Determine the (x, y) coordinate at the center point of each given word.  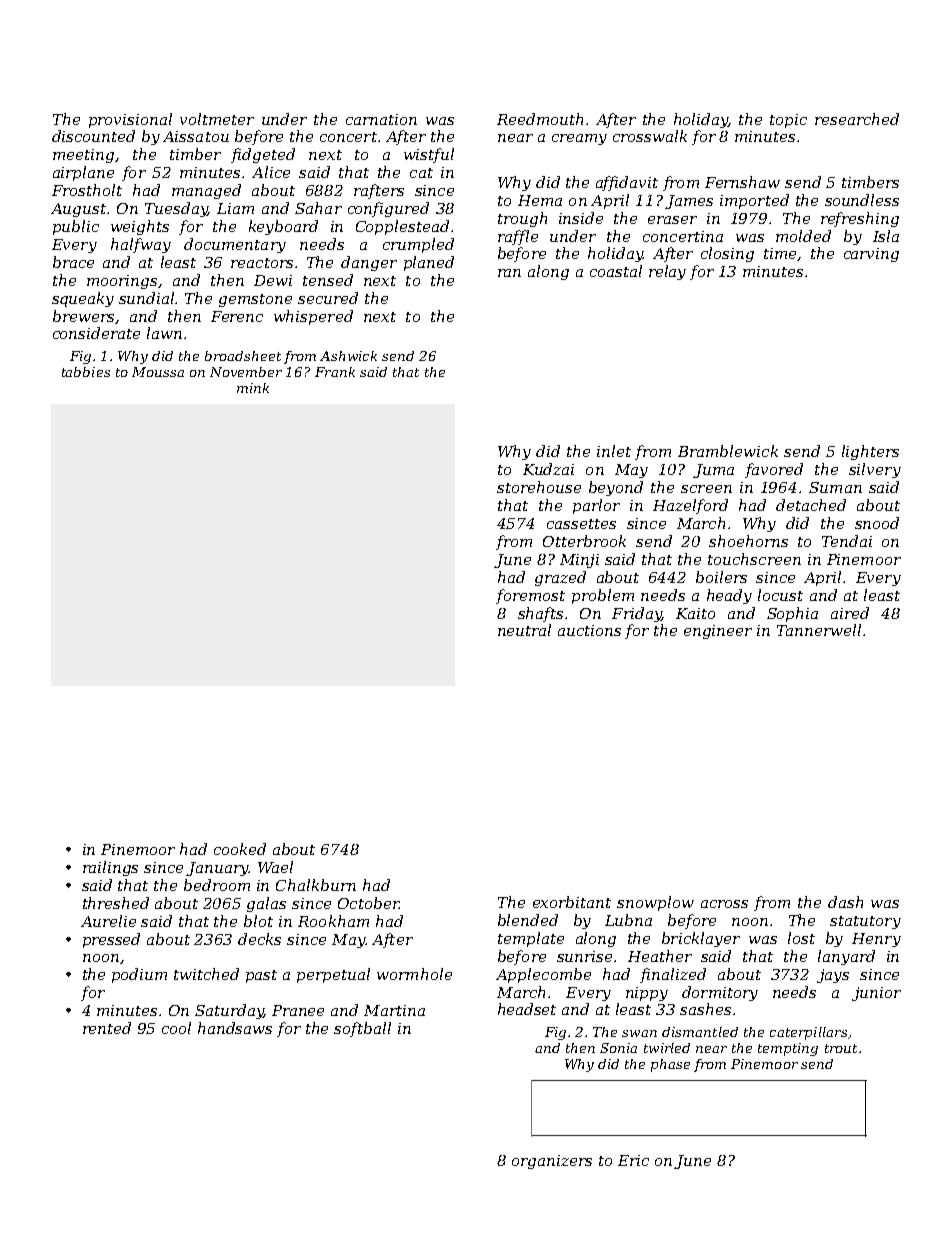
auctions (589, 630)
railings (110, 868)
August (78, 210)
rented (107, 1028)
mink (253, 388)
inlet (614, 451)
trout (841, 1048)
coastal (616, 271)
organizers (552, 1162)
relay (667, 272)
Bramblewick (728, 451)
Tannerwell (819, 630)
